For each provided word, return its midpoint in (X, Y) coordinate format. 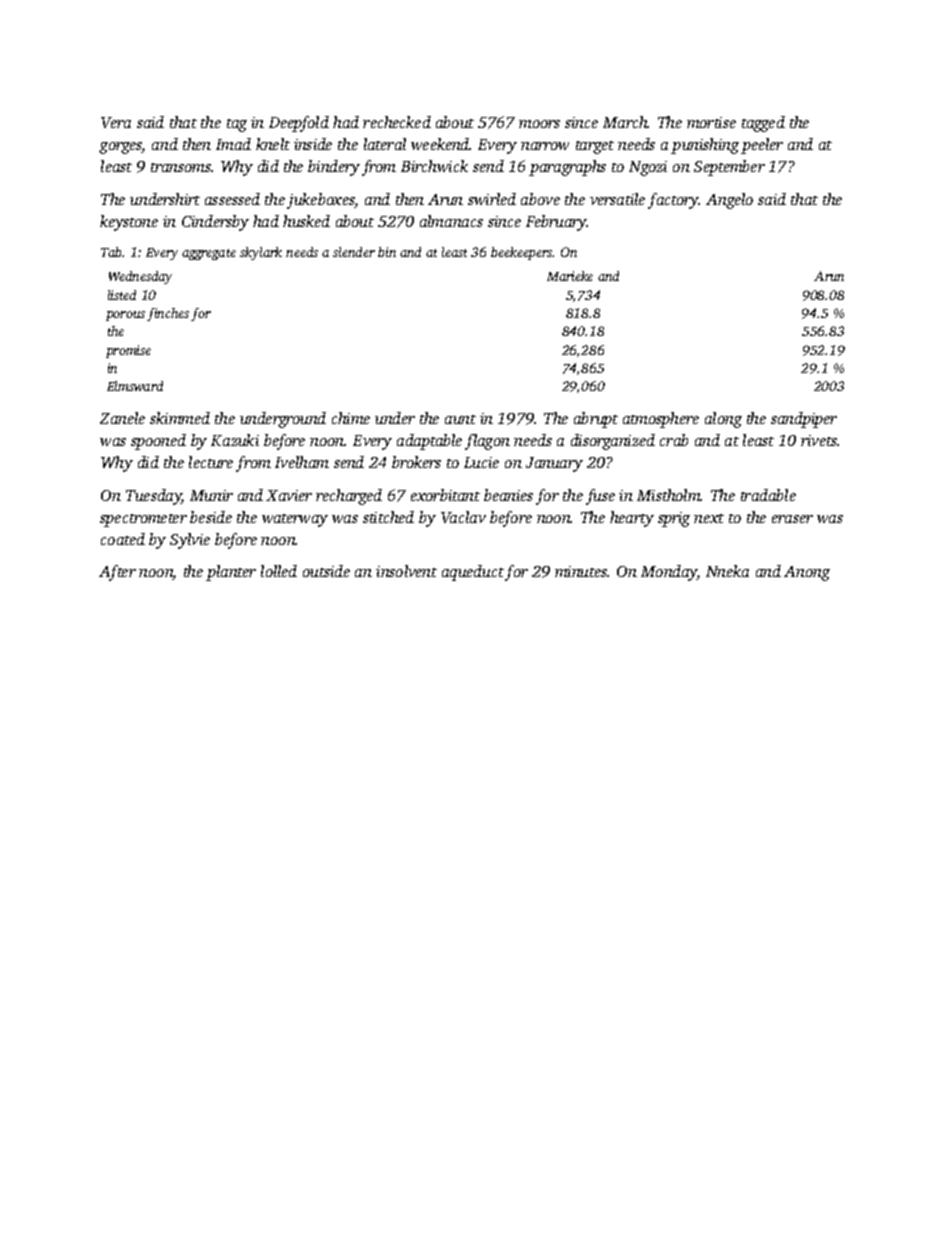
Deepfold (299, 124)
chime (351, 418)
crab (674, 440)
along (723, 420)
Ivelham (302, 462)
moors (539, 124)
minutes (581, 571)
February (556, 223)
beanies (508, 495)
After (117, 573)
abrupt (596, 420)
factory (673, 201)
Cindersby (215, 223)
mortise (711, 122)
